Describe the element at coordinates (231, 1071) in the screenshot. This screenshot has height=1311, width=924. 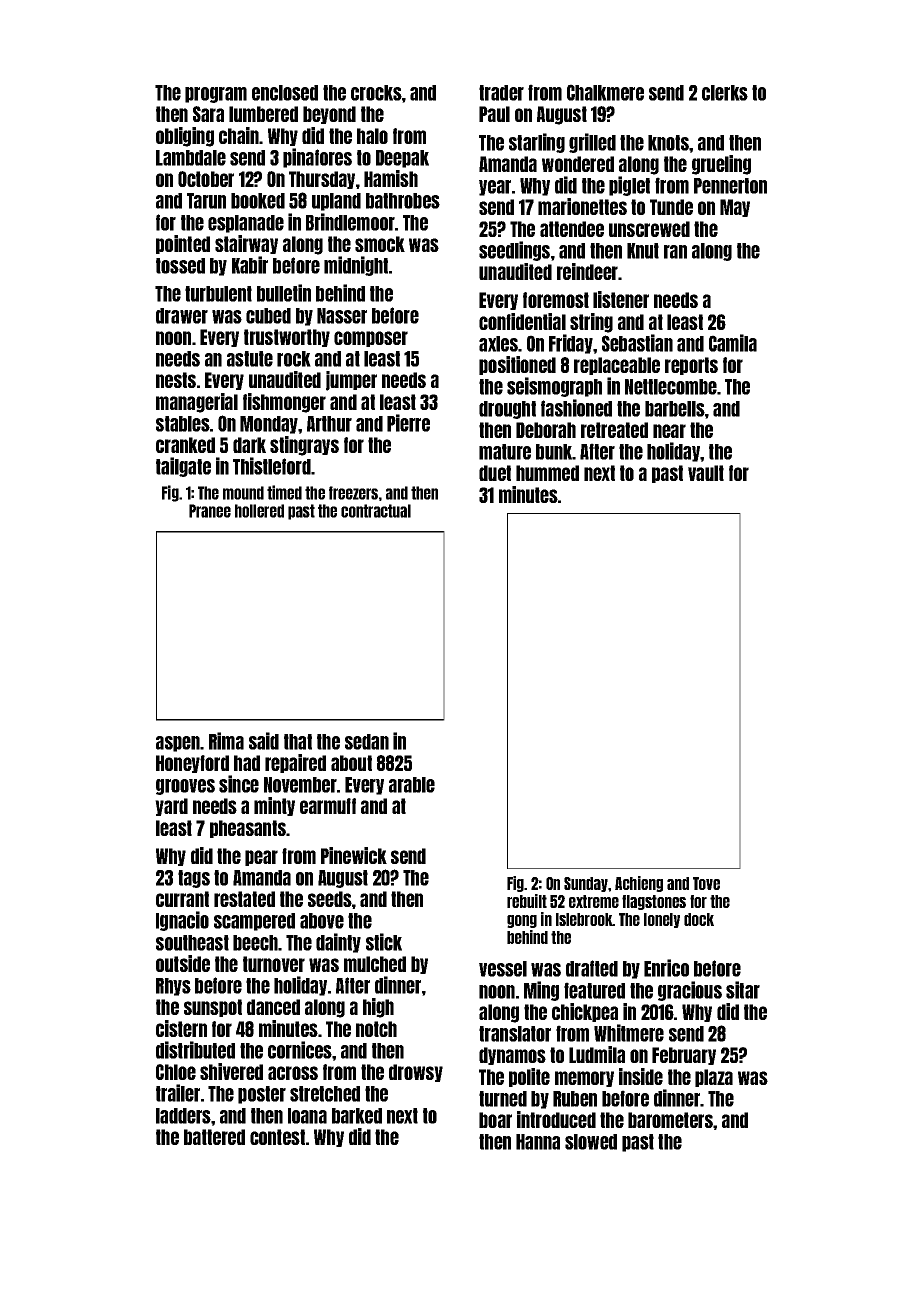
I see `shivered` at that location.
